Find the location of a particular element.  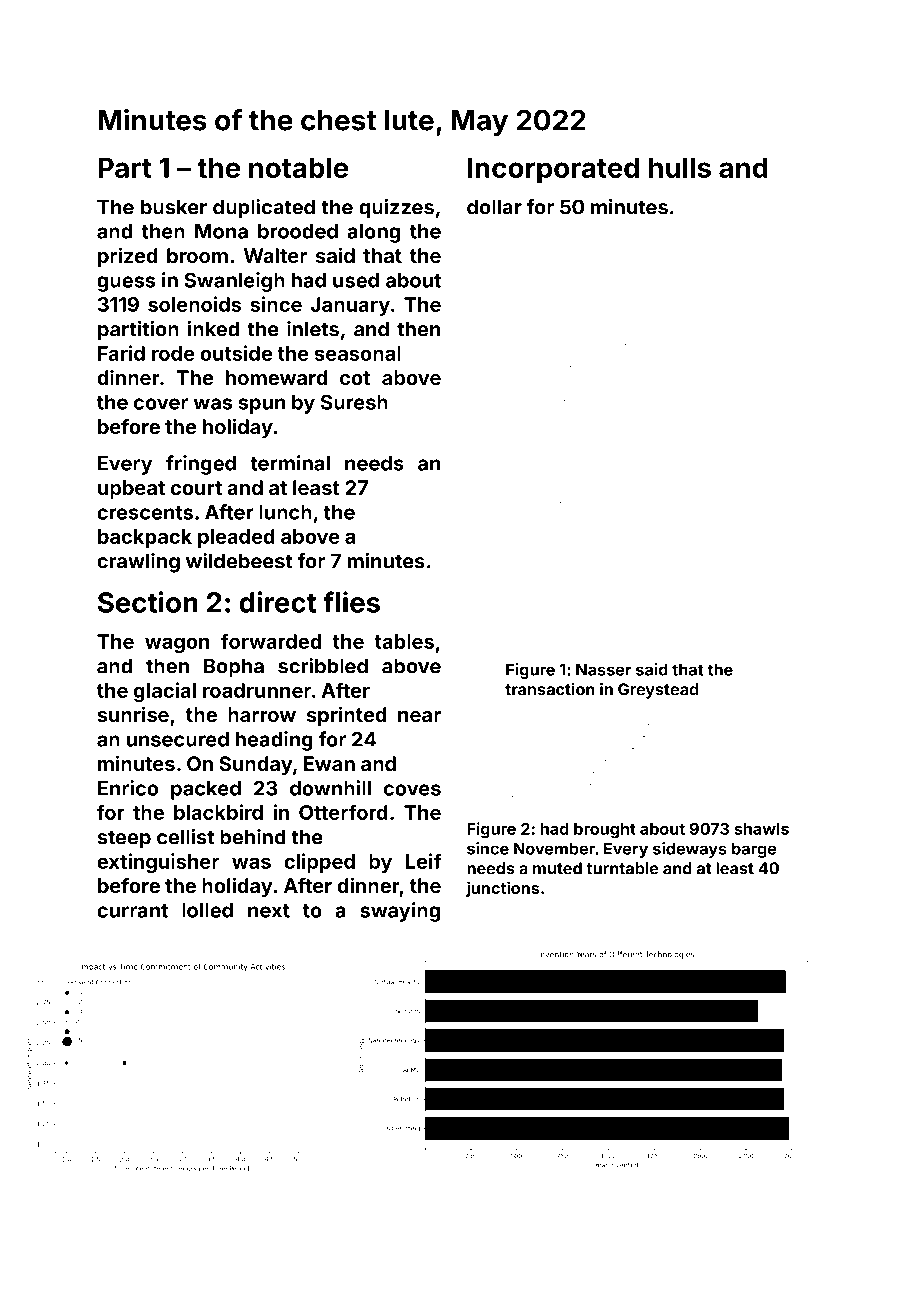

notable is located at coordinates (298, 167).
